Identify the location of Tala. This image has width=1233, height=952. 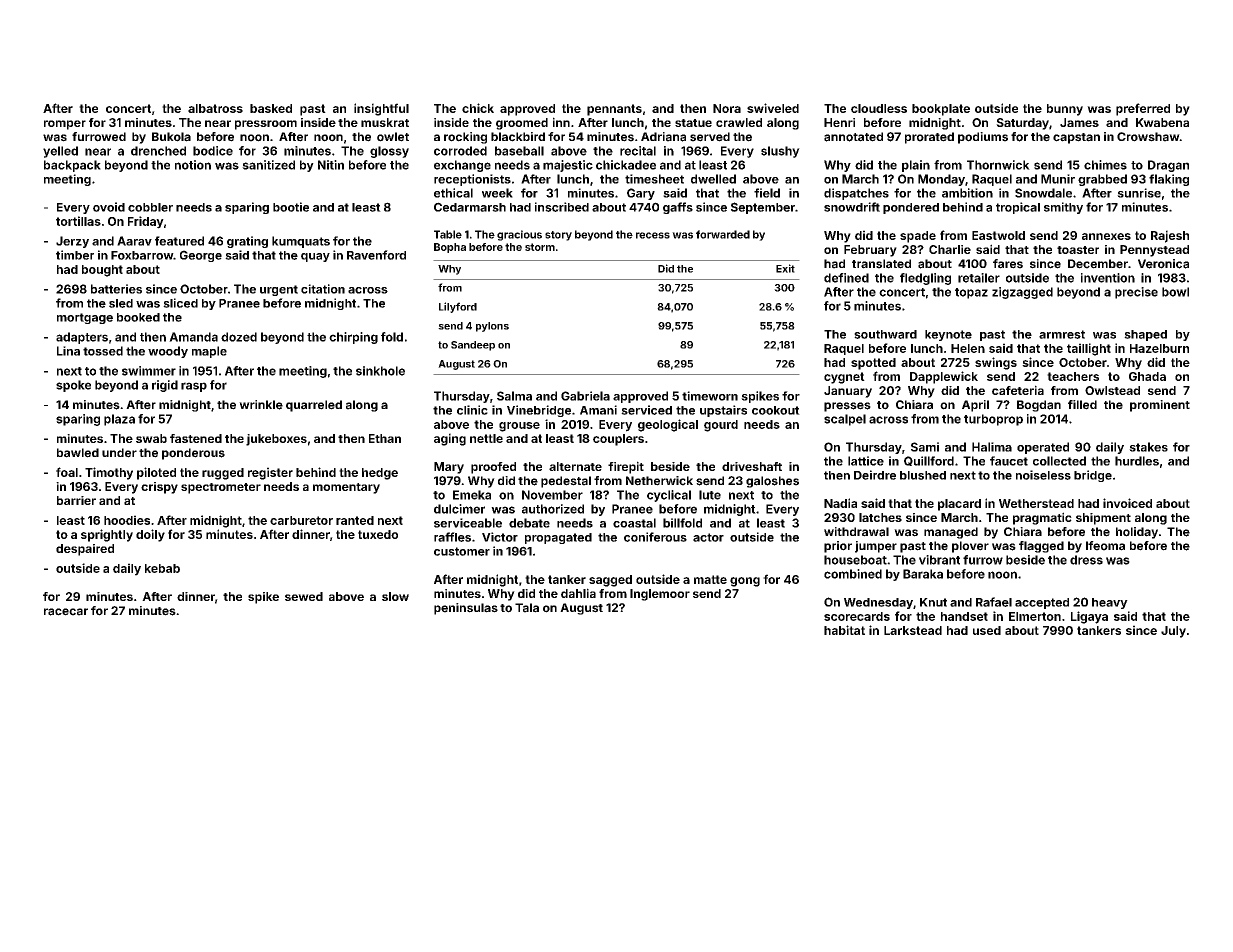
(527, 608).
